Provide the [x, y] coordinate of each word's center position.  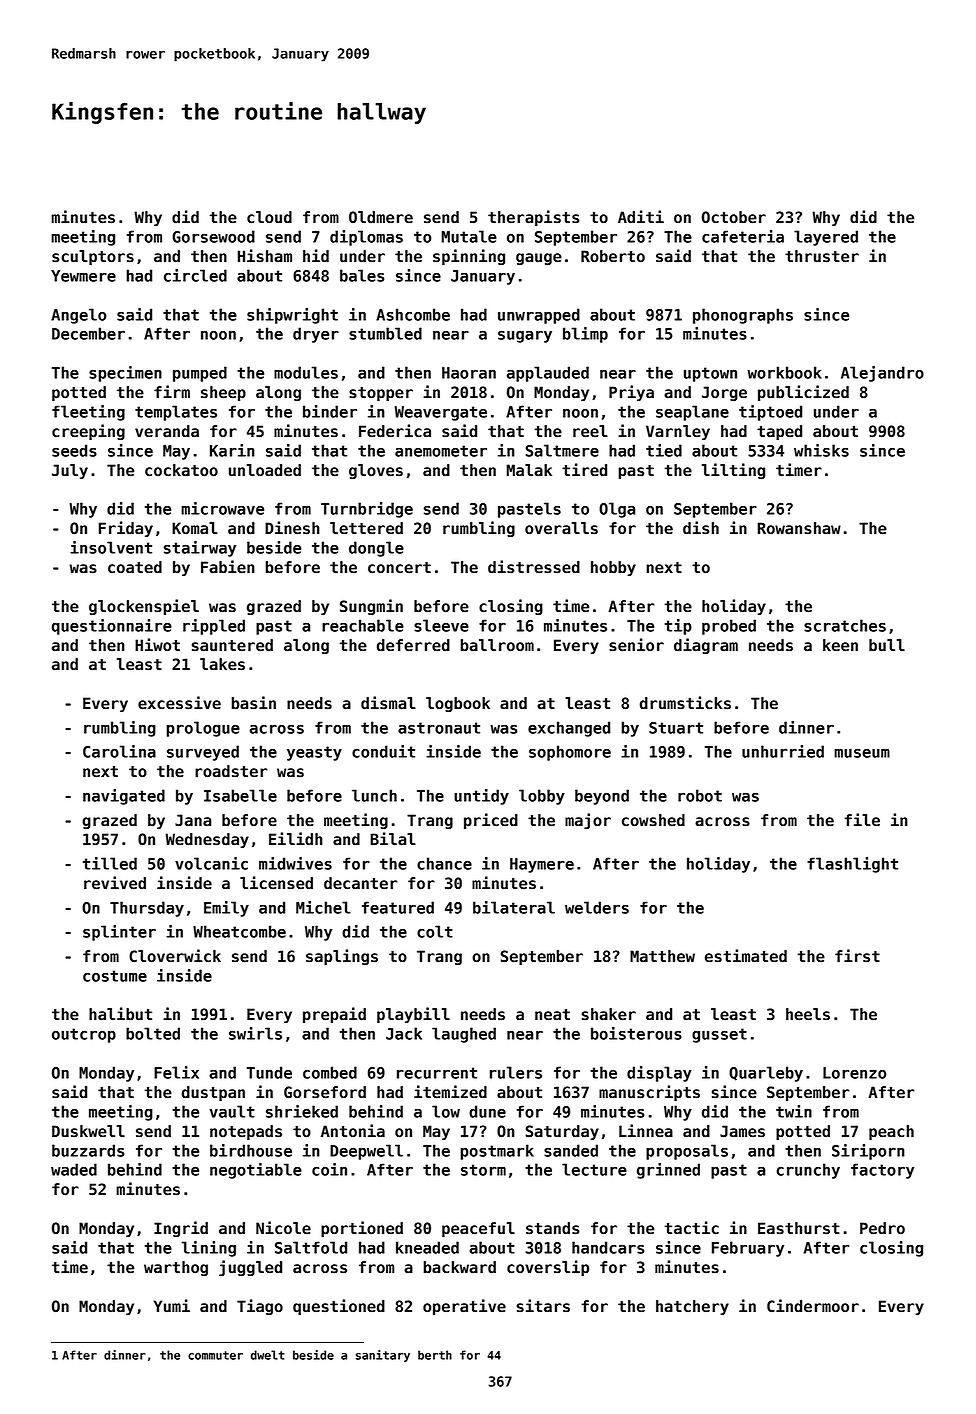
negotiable [256, 1171]
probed [729, 627]
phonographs [743, 316]
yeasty [314, 753]
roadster [231, 771]
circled [195, 275]
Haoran [469, 373]
